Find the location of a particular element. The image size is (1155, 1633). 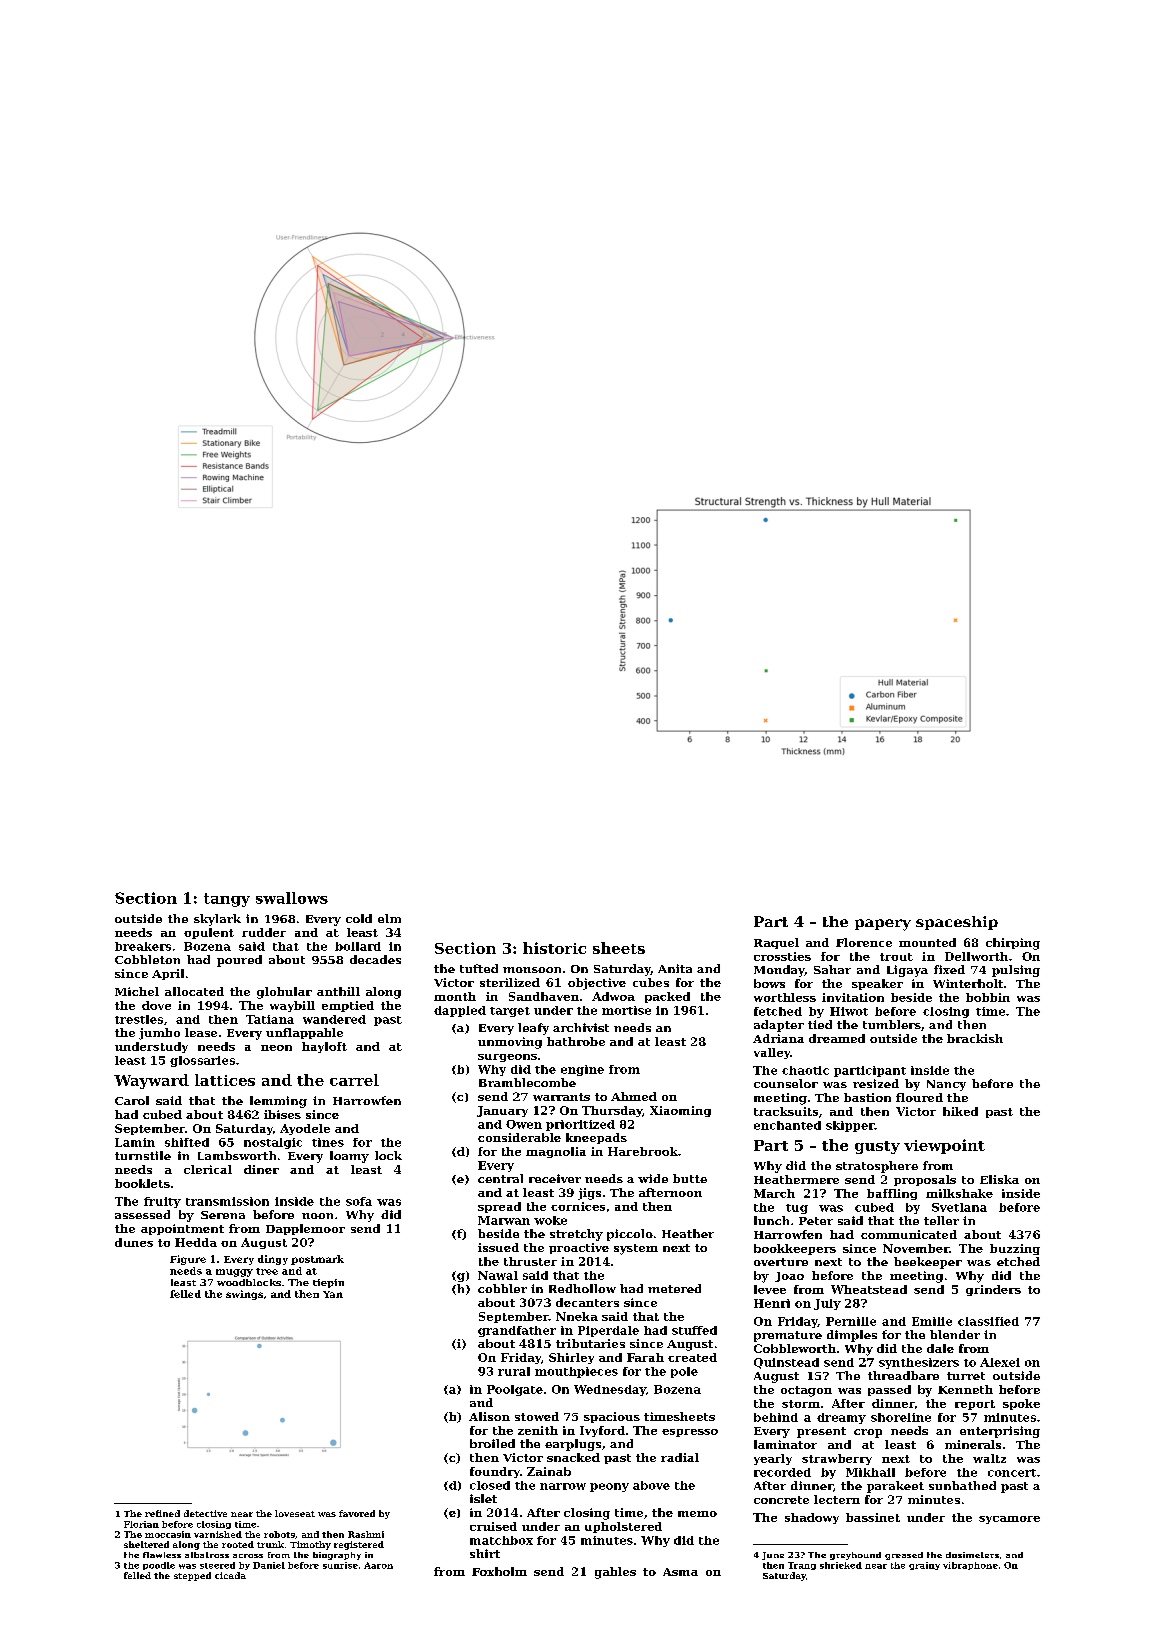

Redhollow is located at coordinates (582, 1288).
